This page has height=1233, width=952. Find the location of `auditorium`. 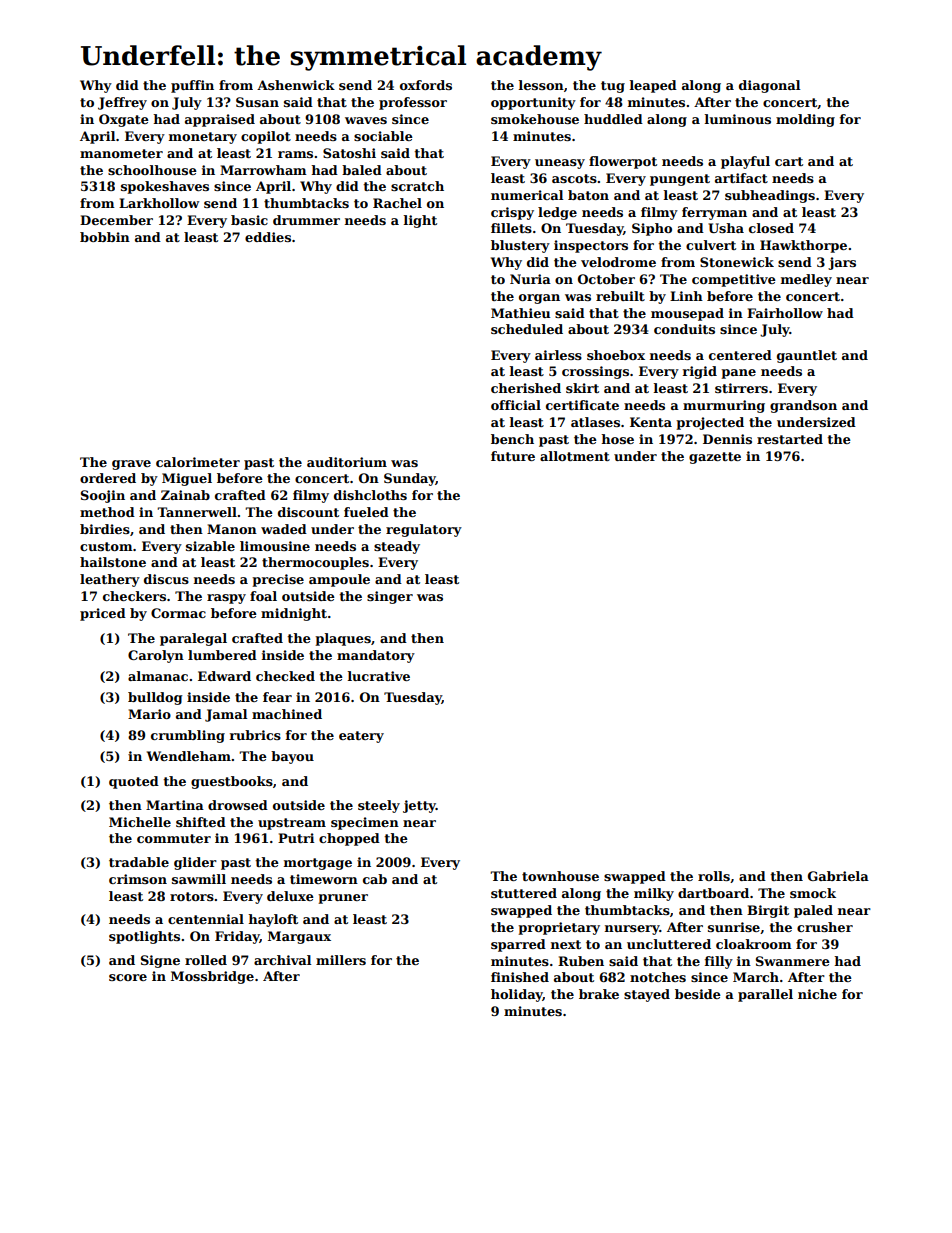

auditorium is located at coordinates (347, 462).
